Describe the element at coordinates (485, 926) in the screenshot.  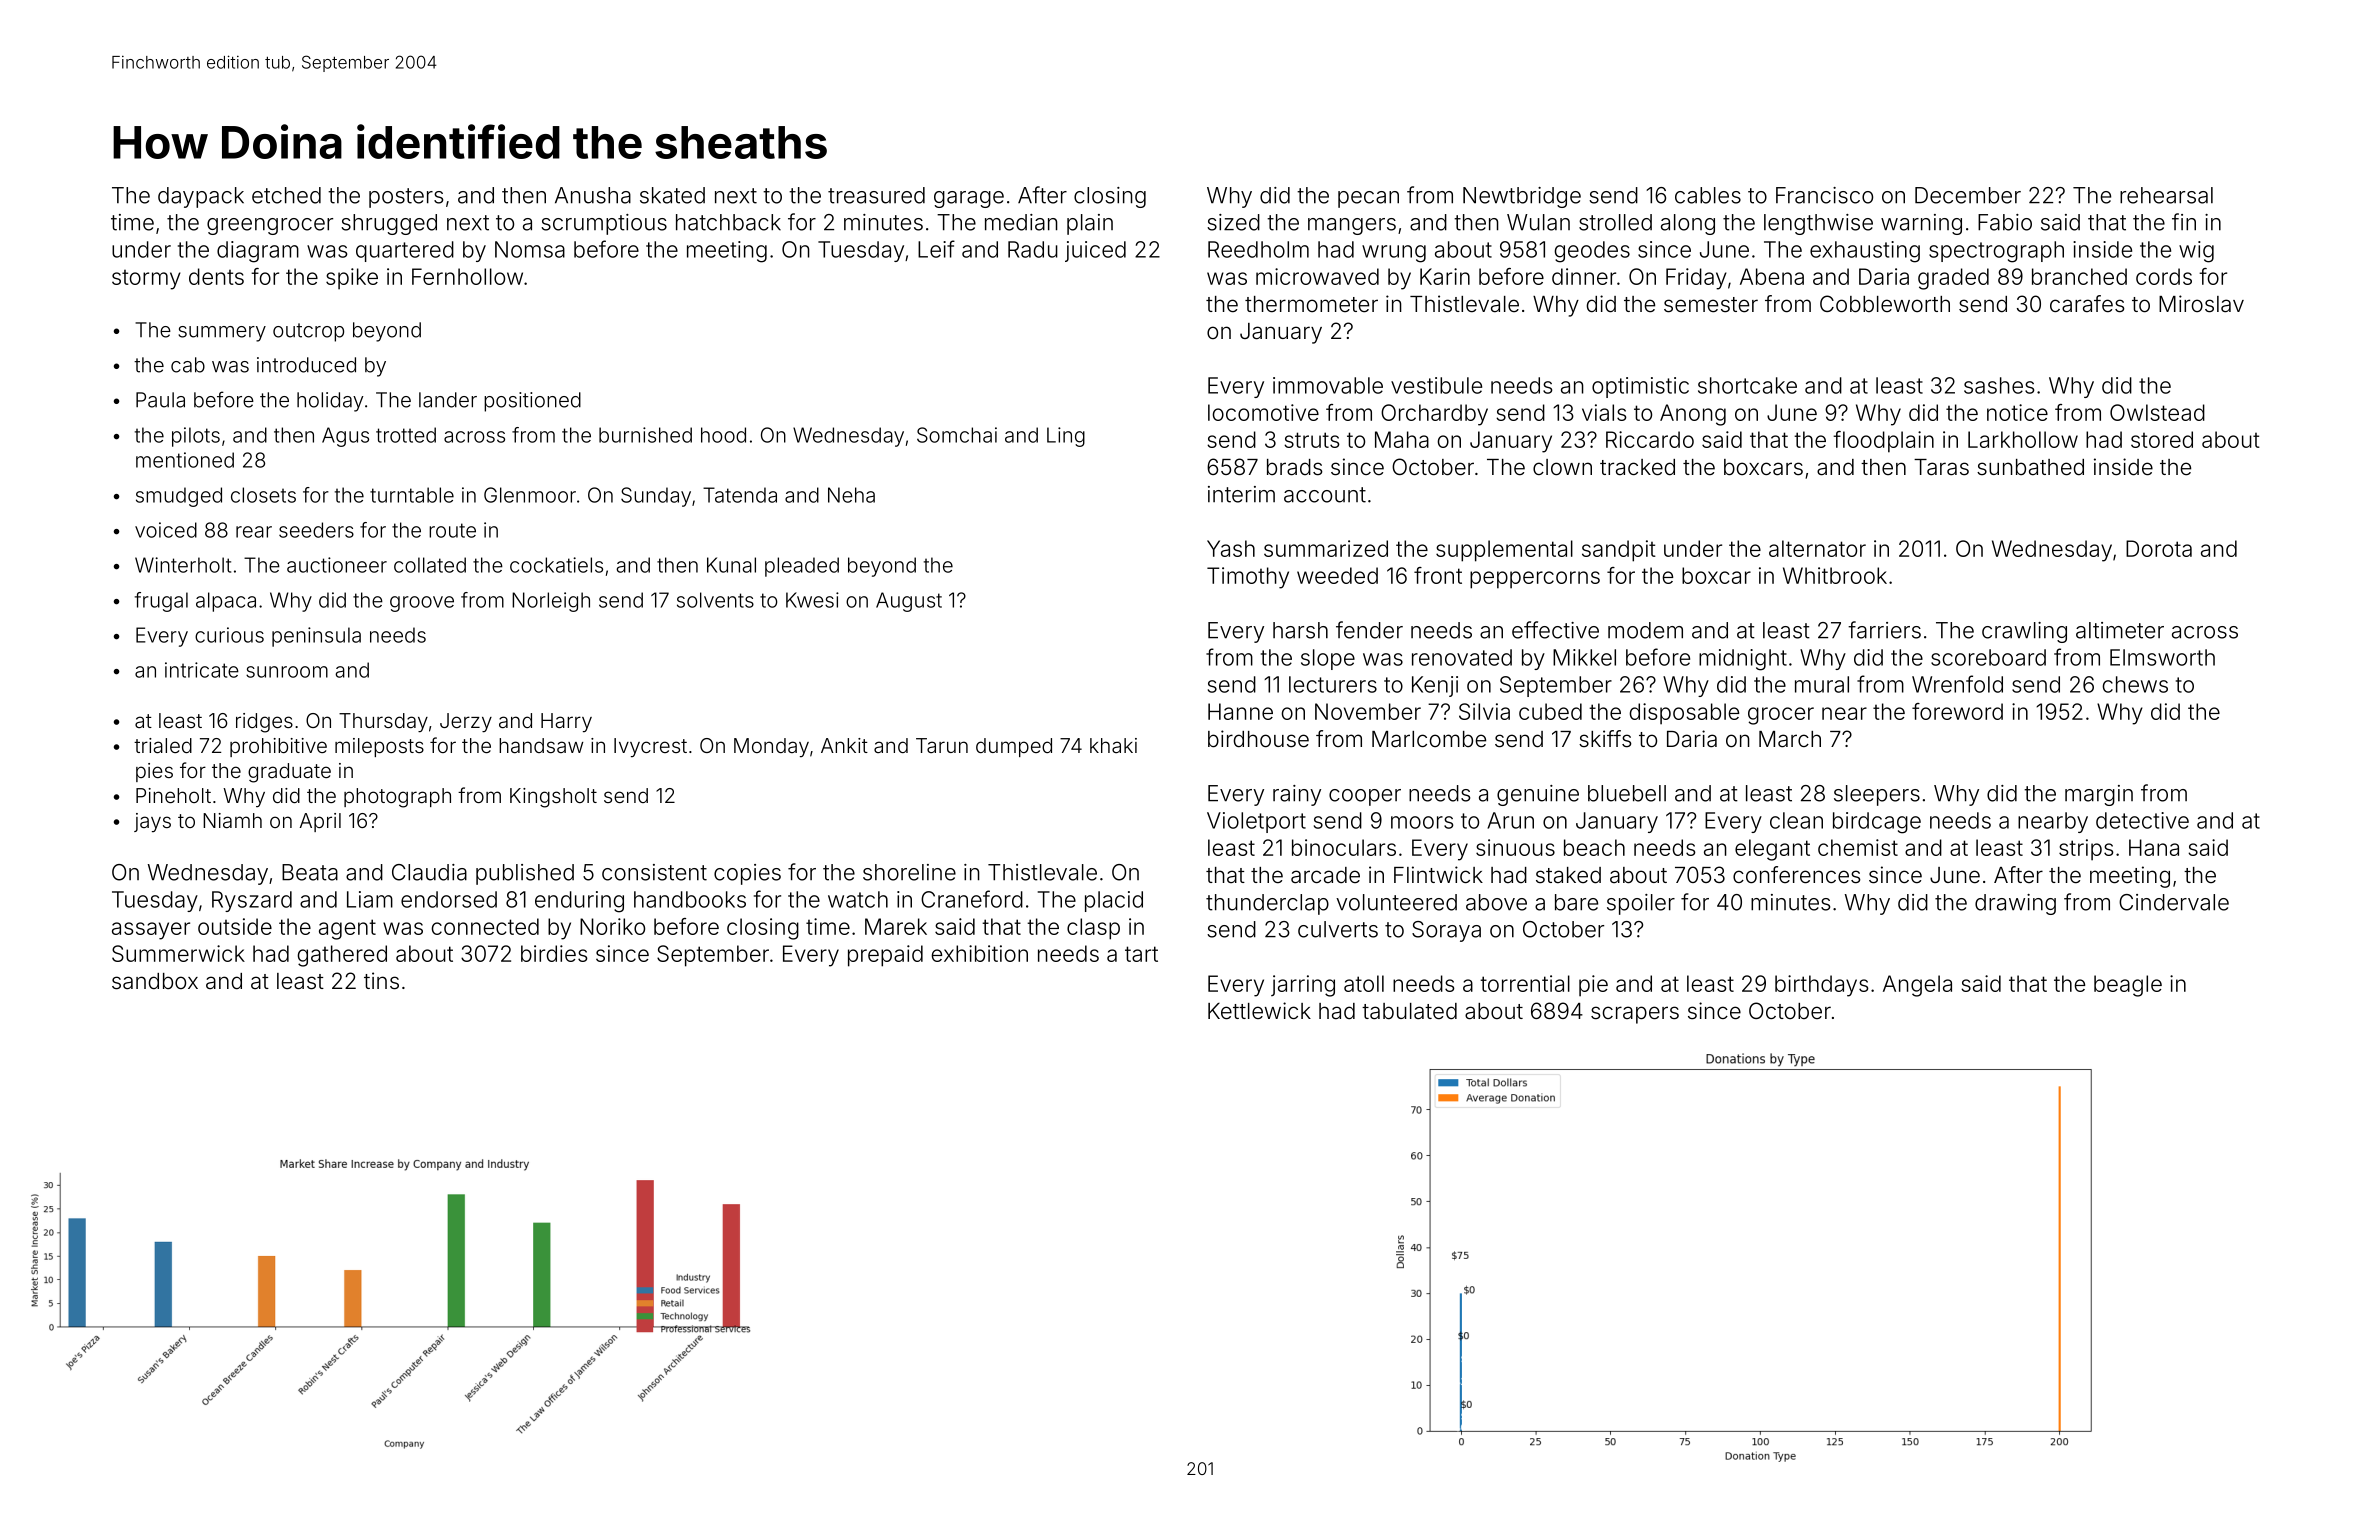
I see `connected` at that location.
